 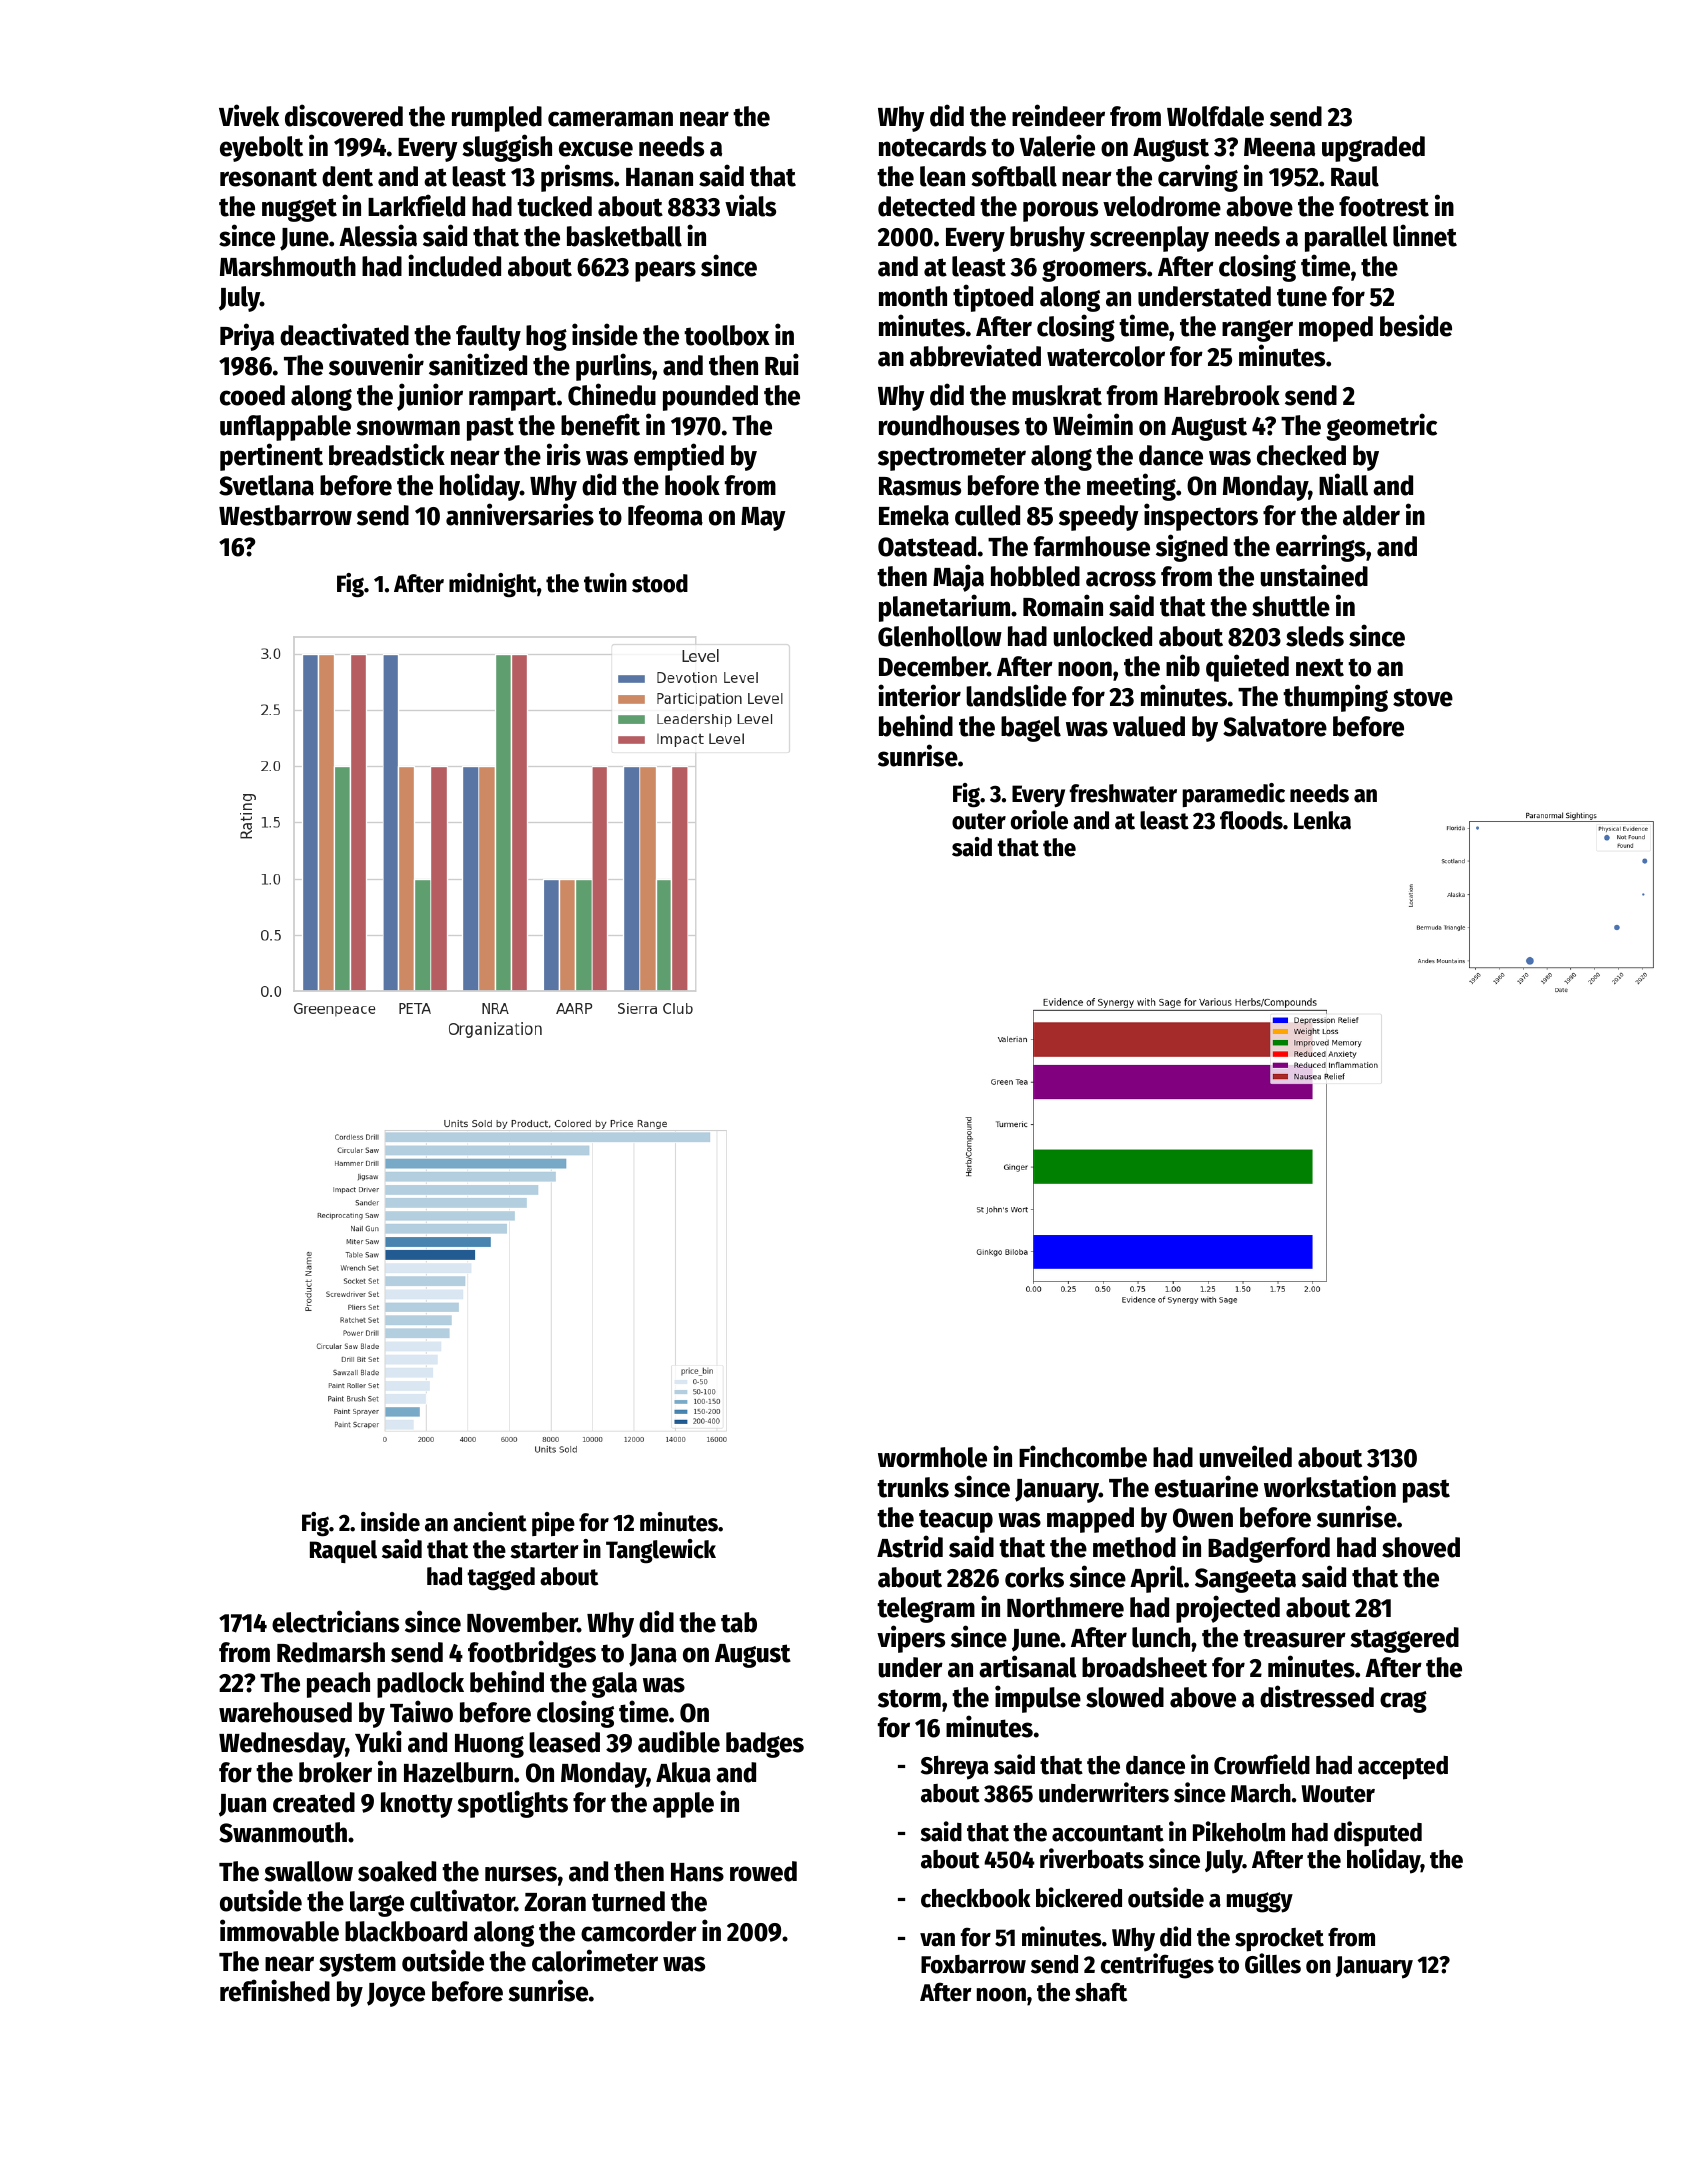 What do you see at coordinates (1039, 820) in the page?
I see `oriole` at bounding box center [1039, 820].
